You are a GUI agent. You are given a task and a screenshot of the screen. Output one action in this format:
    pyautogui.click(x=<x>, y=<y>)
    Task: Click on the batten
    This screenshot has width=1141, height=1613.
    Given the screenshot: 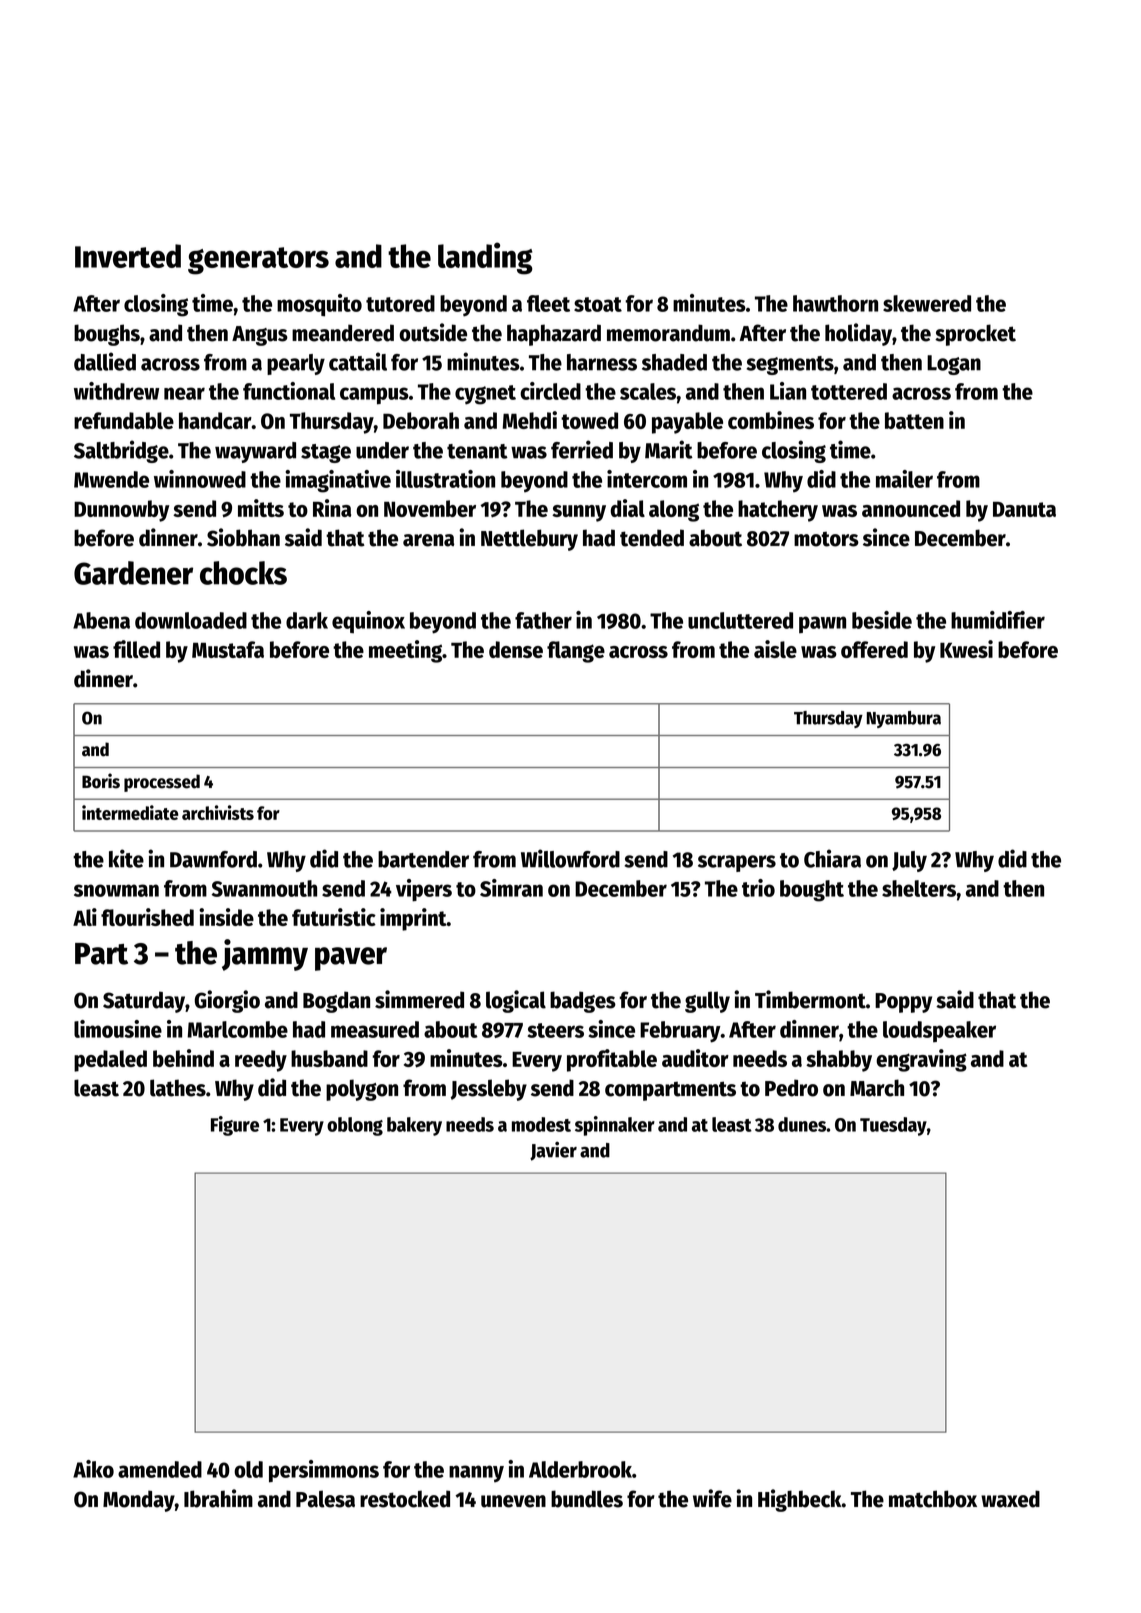 What is the action you would take?
    pyautogui.click(x=914, y=420)
